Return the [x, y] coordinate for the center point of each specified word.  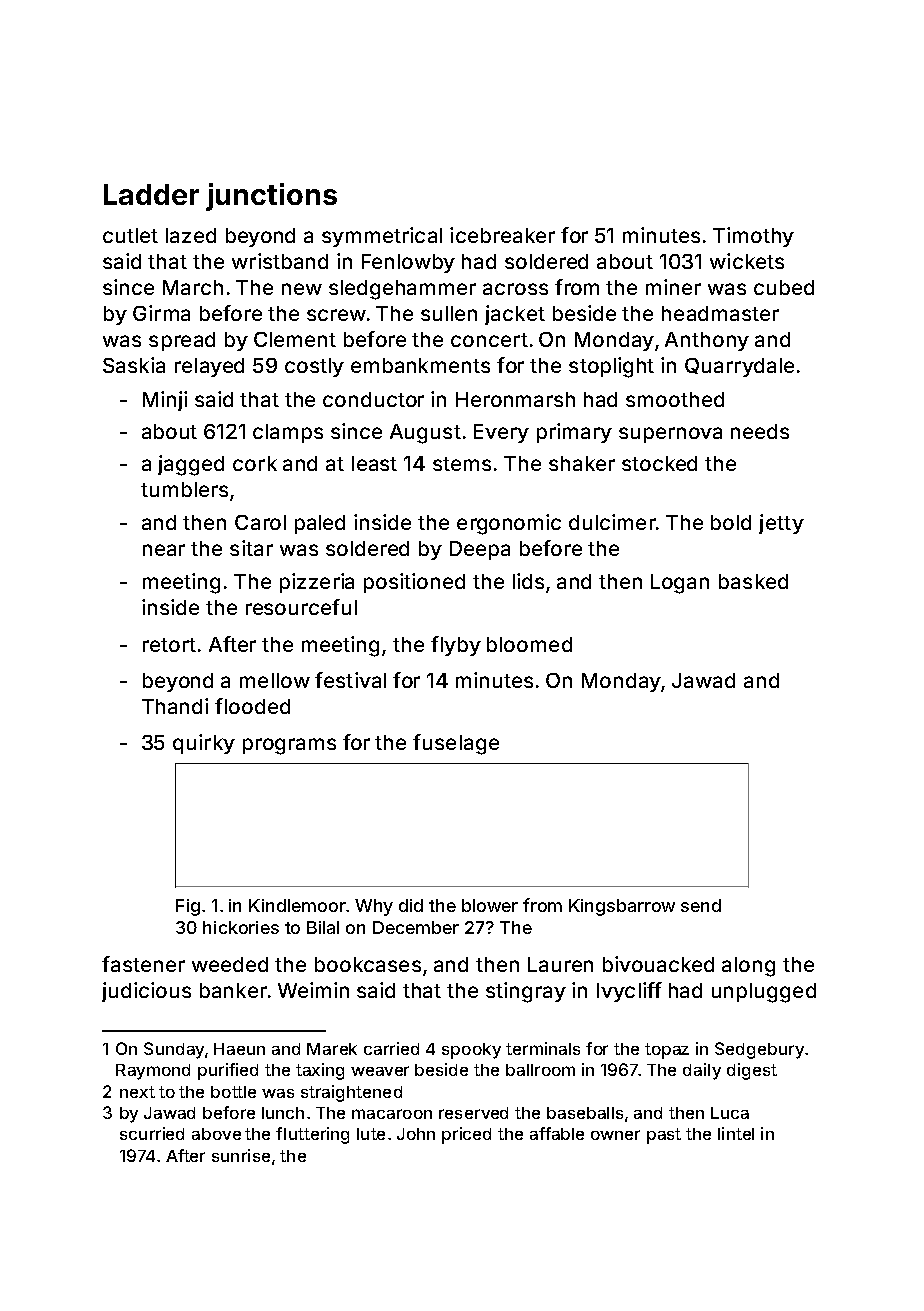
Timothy [753, 237]
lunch [283, 1113]
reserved [473, 1113]
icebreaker [502, 235]
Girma [161, 313]
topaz [667, 1051]
